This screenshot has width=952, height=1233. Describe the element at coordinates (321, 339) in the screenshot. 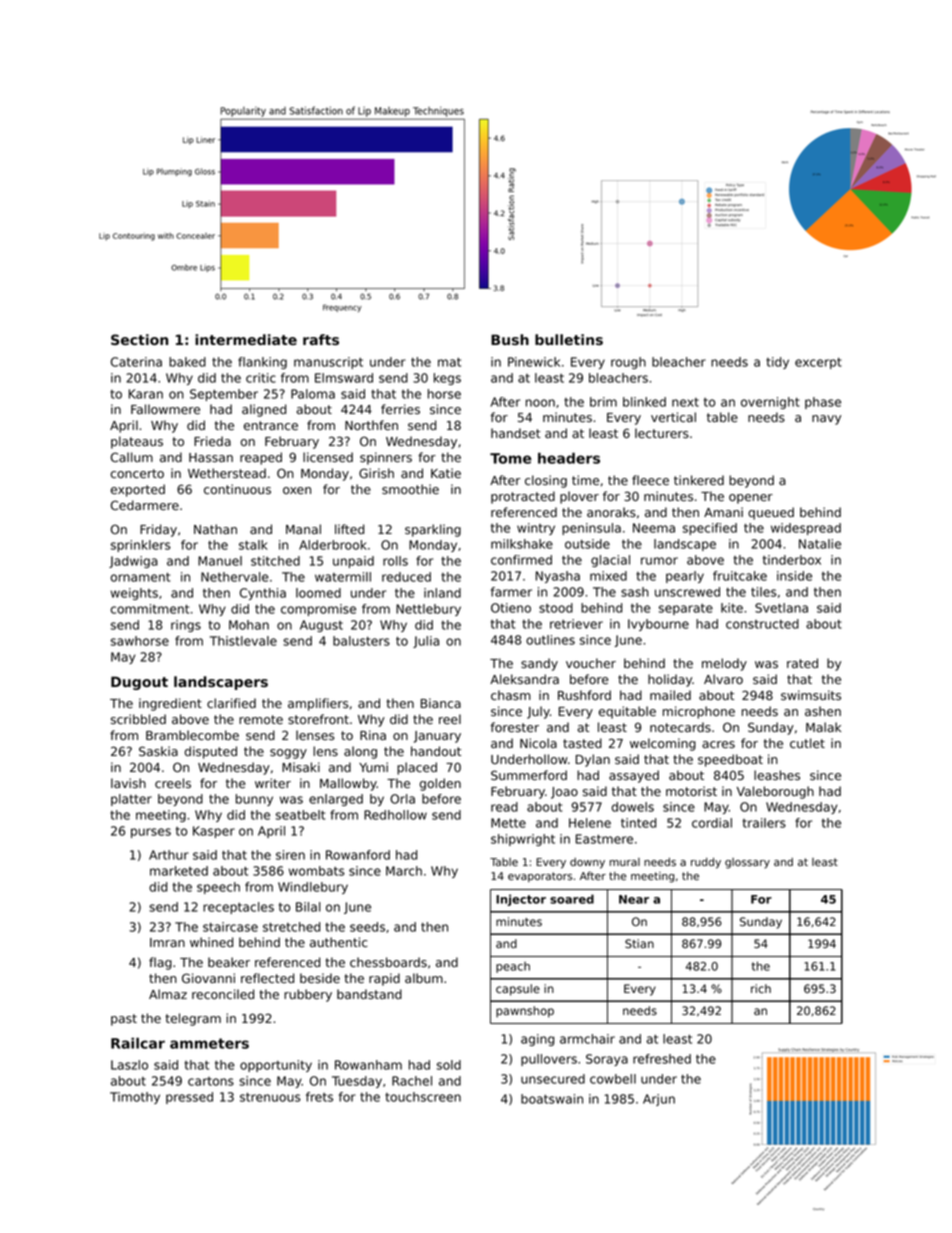

I see `rafts` at that location.
